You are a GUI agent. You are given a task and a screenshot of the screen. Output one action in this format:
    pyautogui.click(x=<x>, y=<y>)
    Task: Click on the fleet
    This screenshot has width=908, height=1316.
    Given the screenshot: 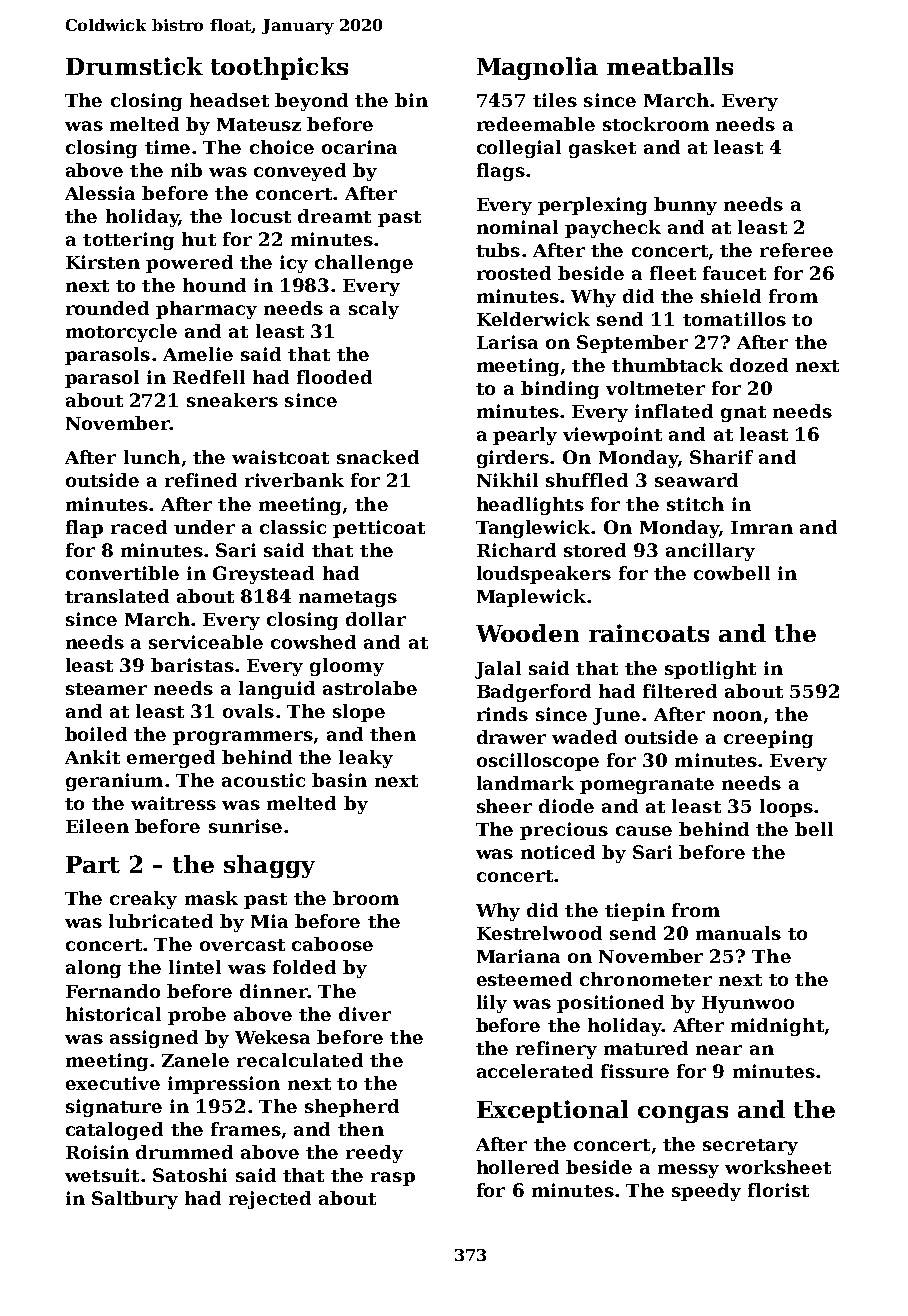 What is the action you would take?
    pyautogui.click(x=673, y=273)
